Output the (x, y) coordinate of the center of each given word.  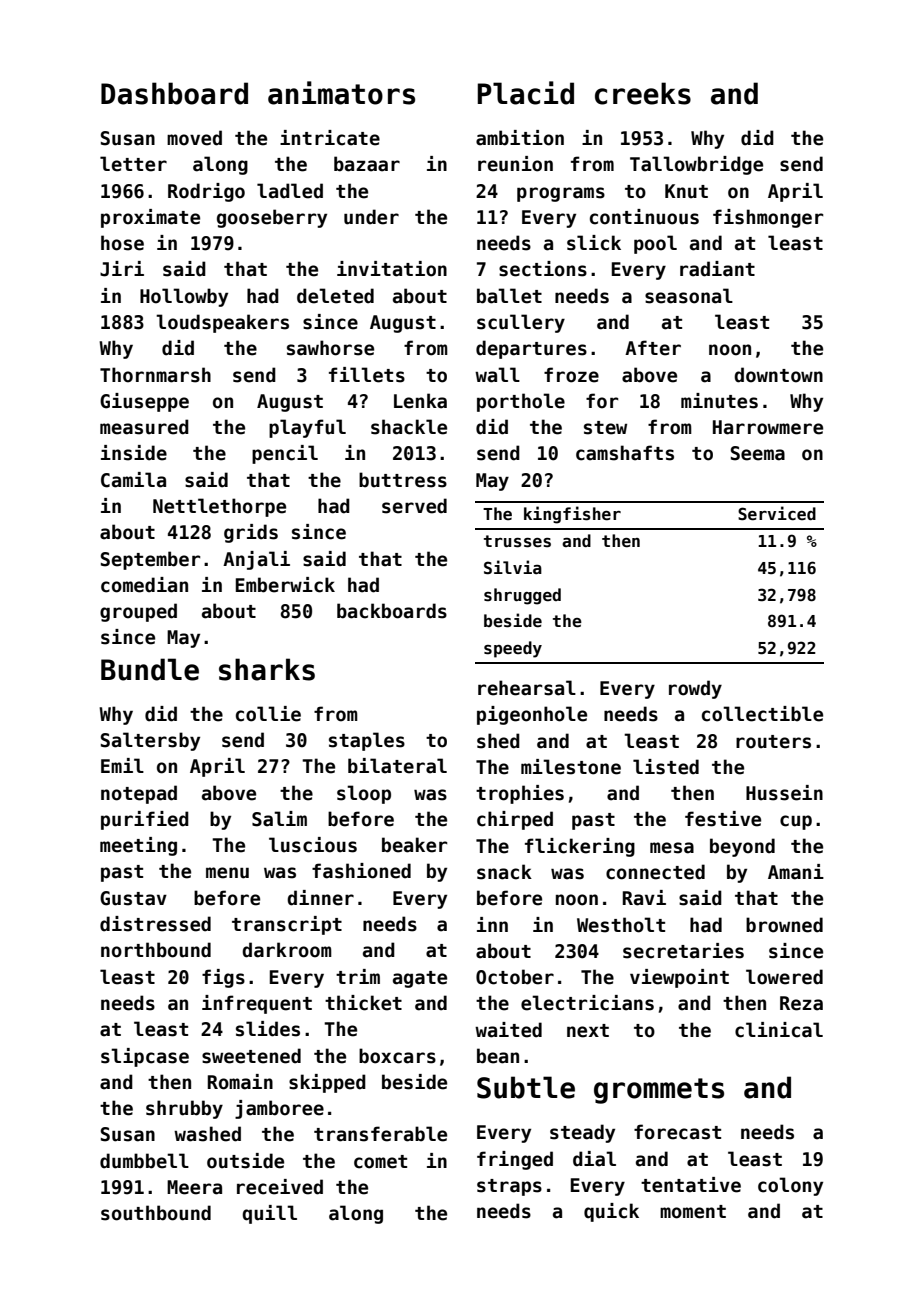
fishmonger (768, 218)
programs (561, 194)
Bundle (150, 669)
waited (508, 1030)
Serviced (777, 513)
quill (269, 1214)
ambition (520, 138)
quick (611, 1212)
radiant (717, 269)
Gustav (133, 898)
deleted (335, 296)
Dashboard (174, 93)
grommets (659, 1091)
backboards (392, 611)
